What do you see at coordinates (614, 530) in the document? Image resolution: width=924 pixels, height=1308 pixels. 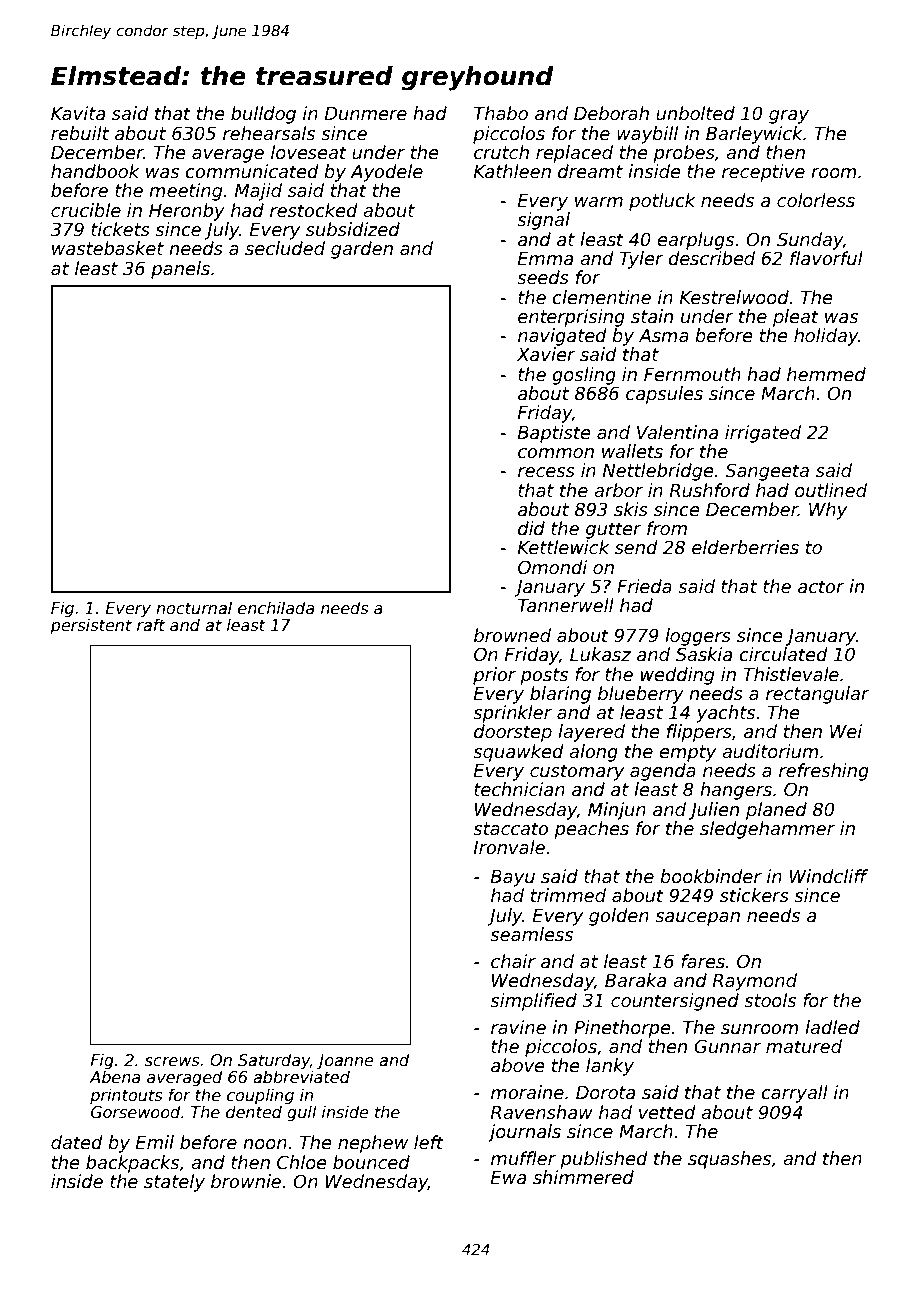 I see `gutter` at bounding box center [614, 530].
